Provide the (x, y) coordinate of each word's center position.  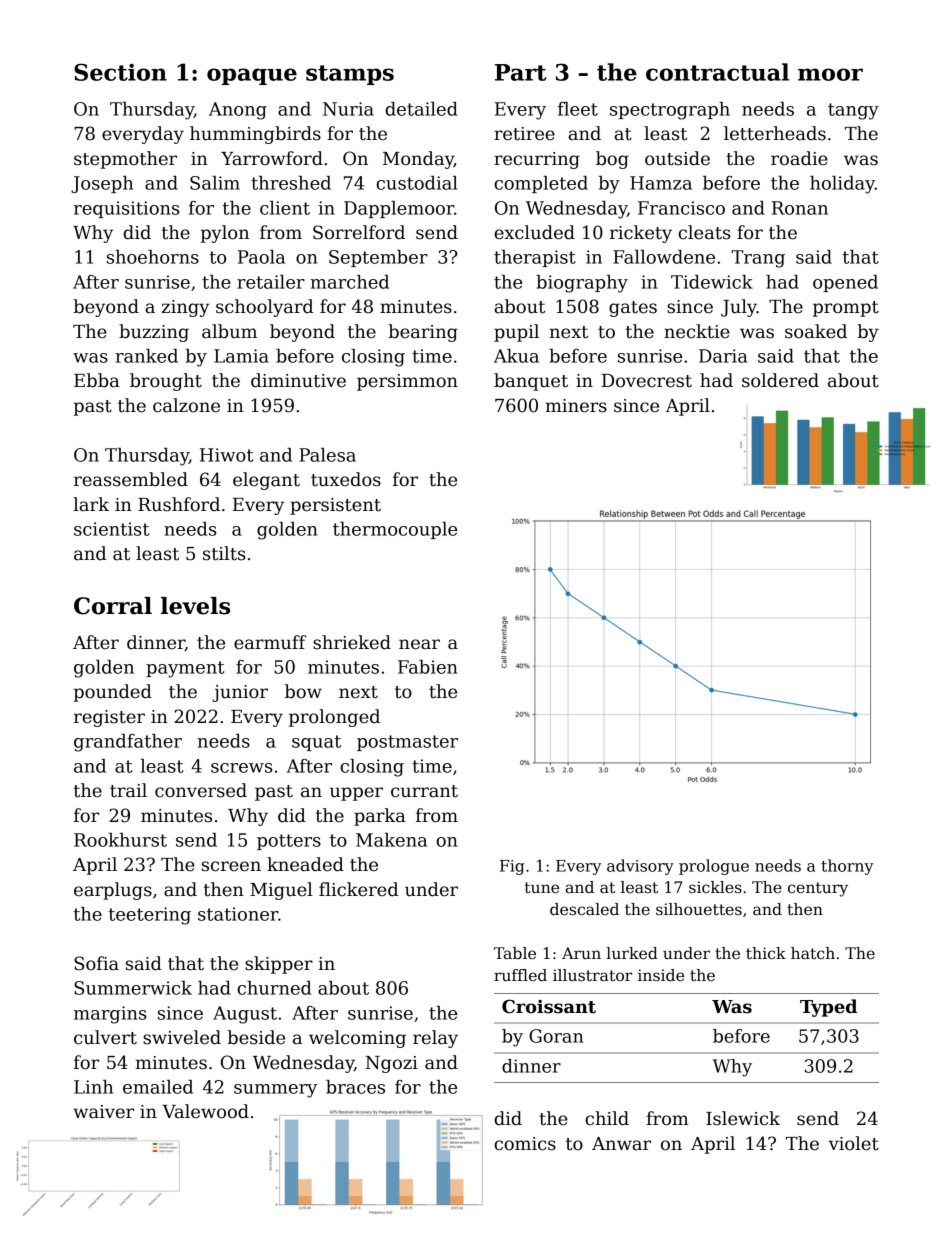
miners (576, 406)
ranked (146, 356)
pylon (225, 234)
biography (582, 284)
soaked (816, 331)
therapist (535, 258)
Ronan (800, 208)
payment (185, 669)
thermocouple (395, 530)
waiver (103, 1112)
